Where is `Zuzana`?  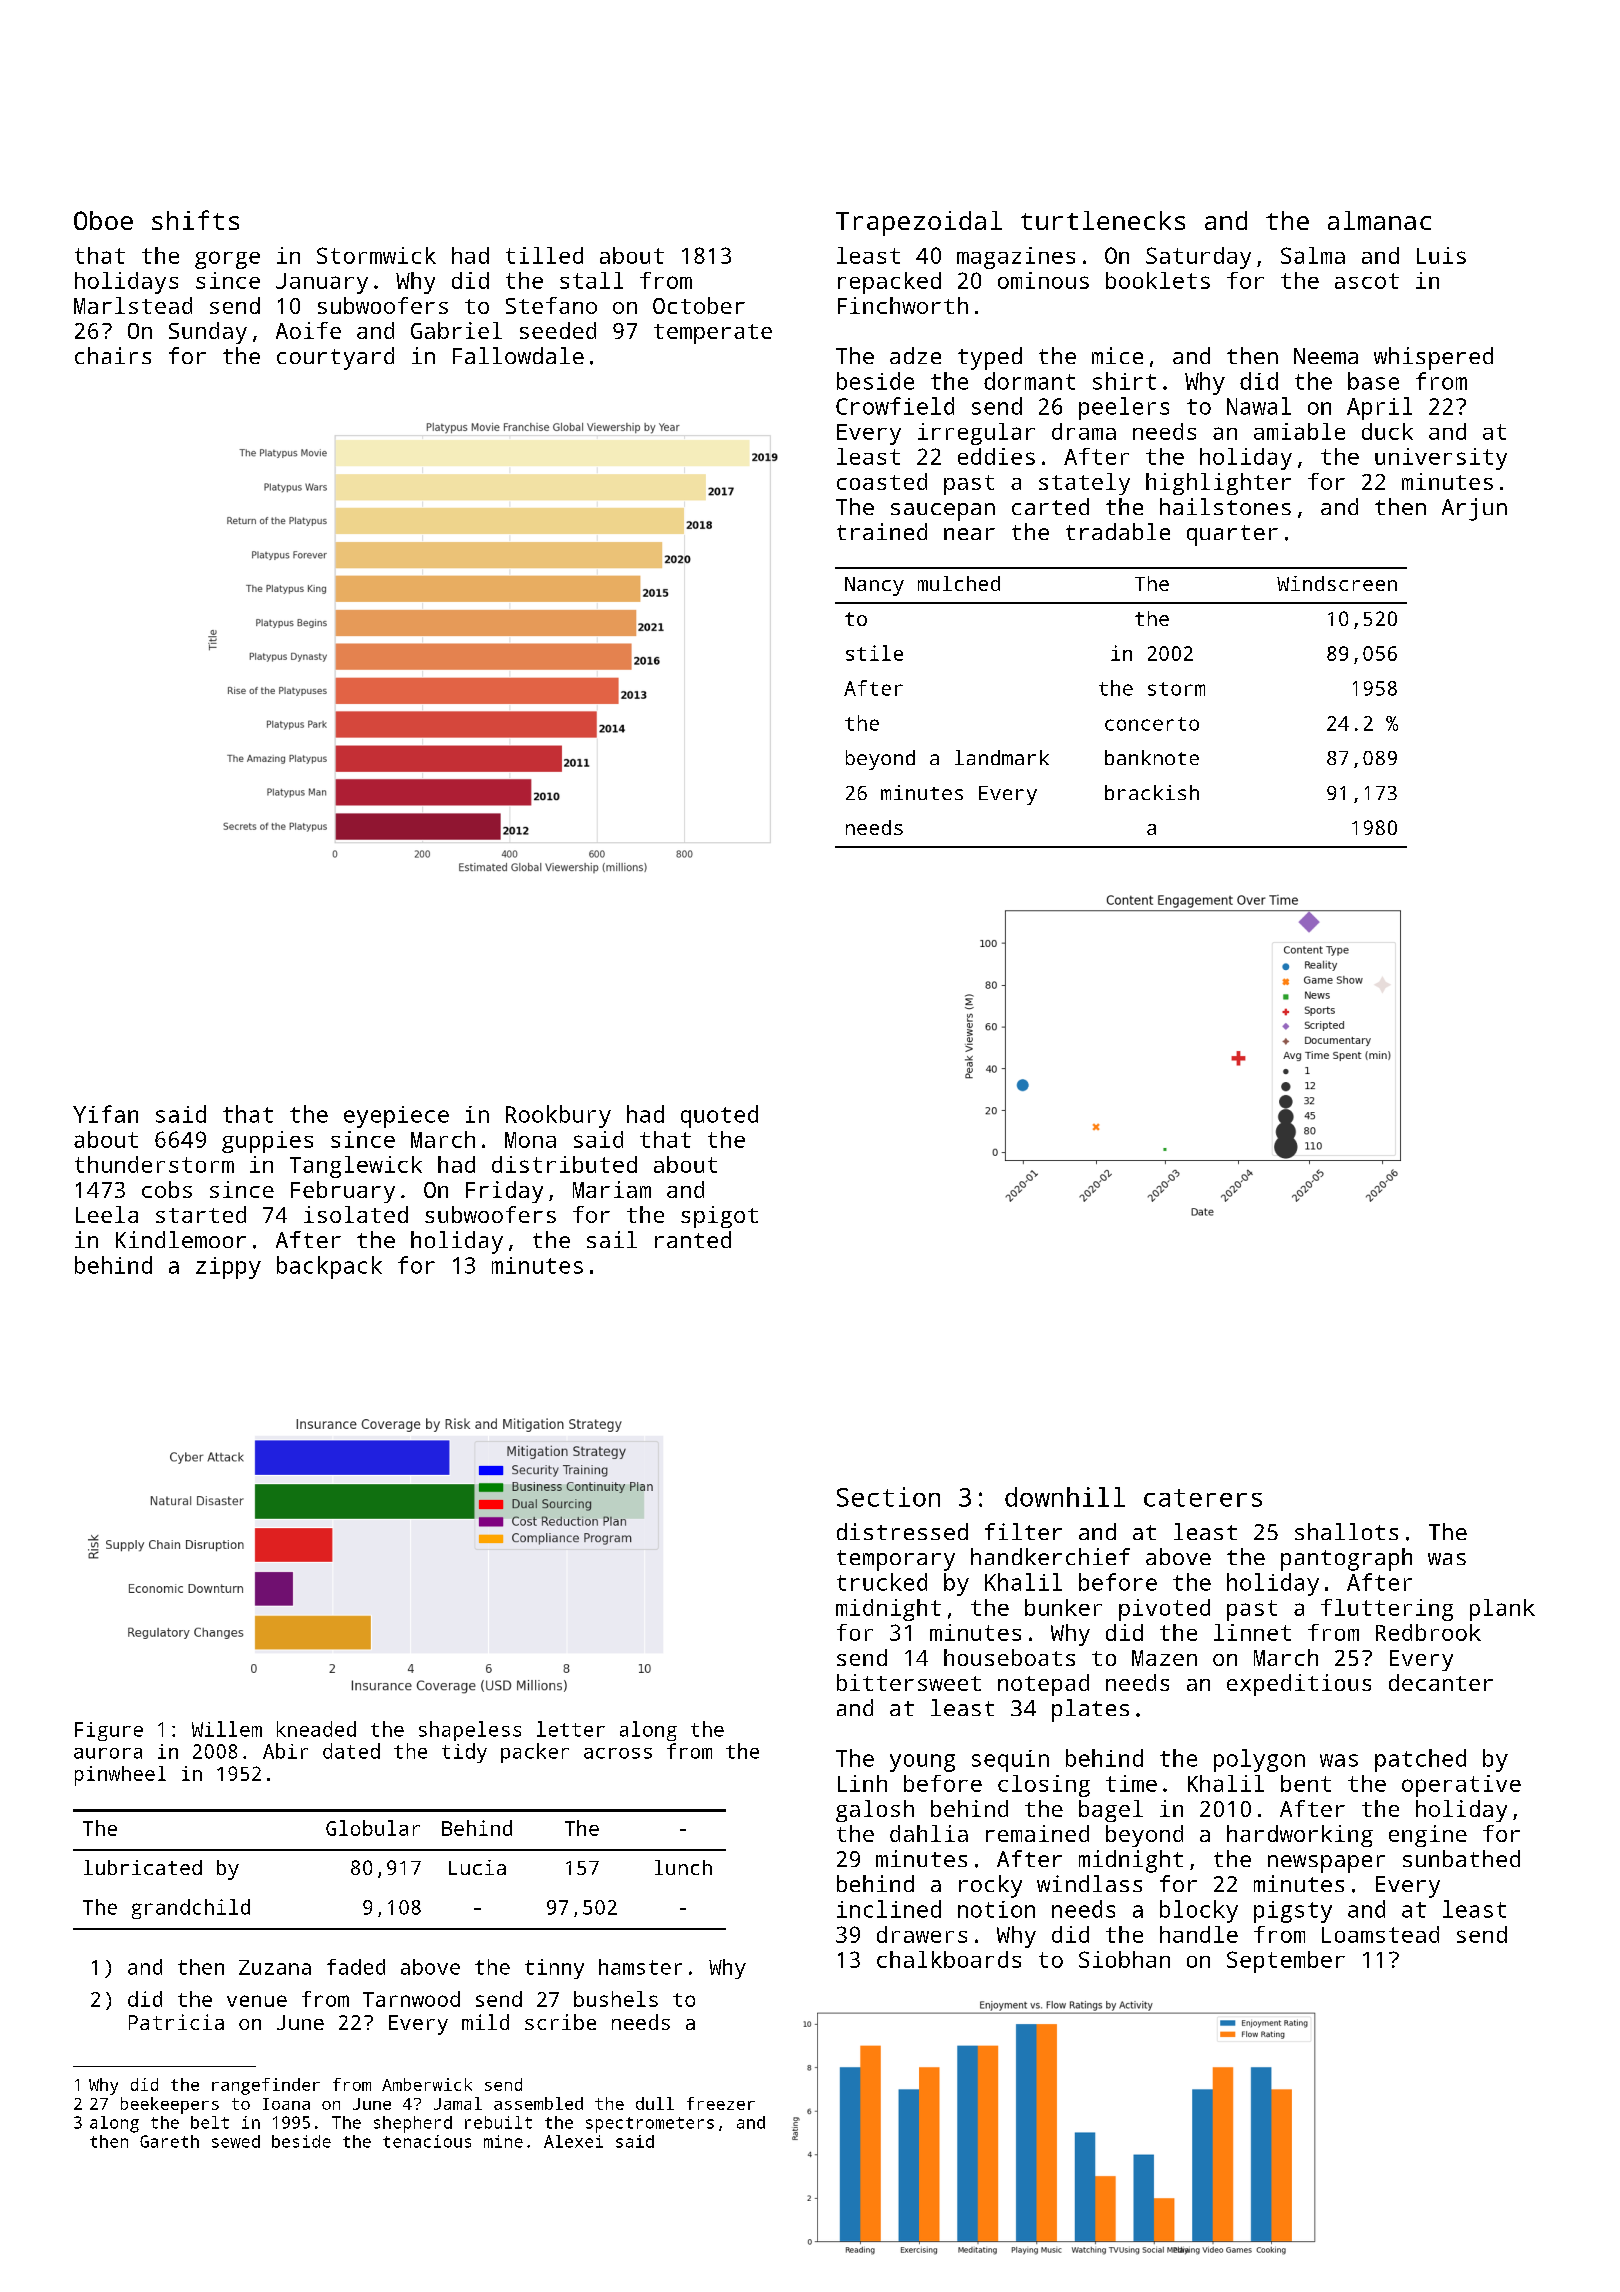 Zuzana is located at coordinates (275, 1967).
